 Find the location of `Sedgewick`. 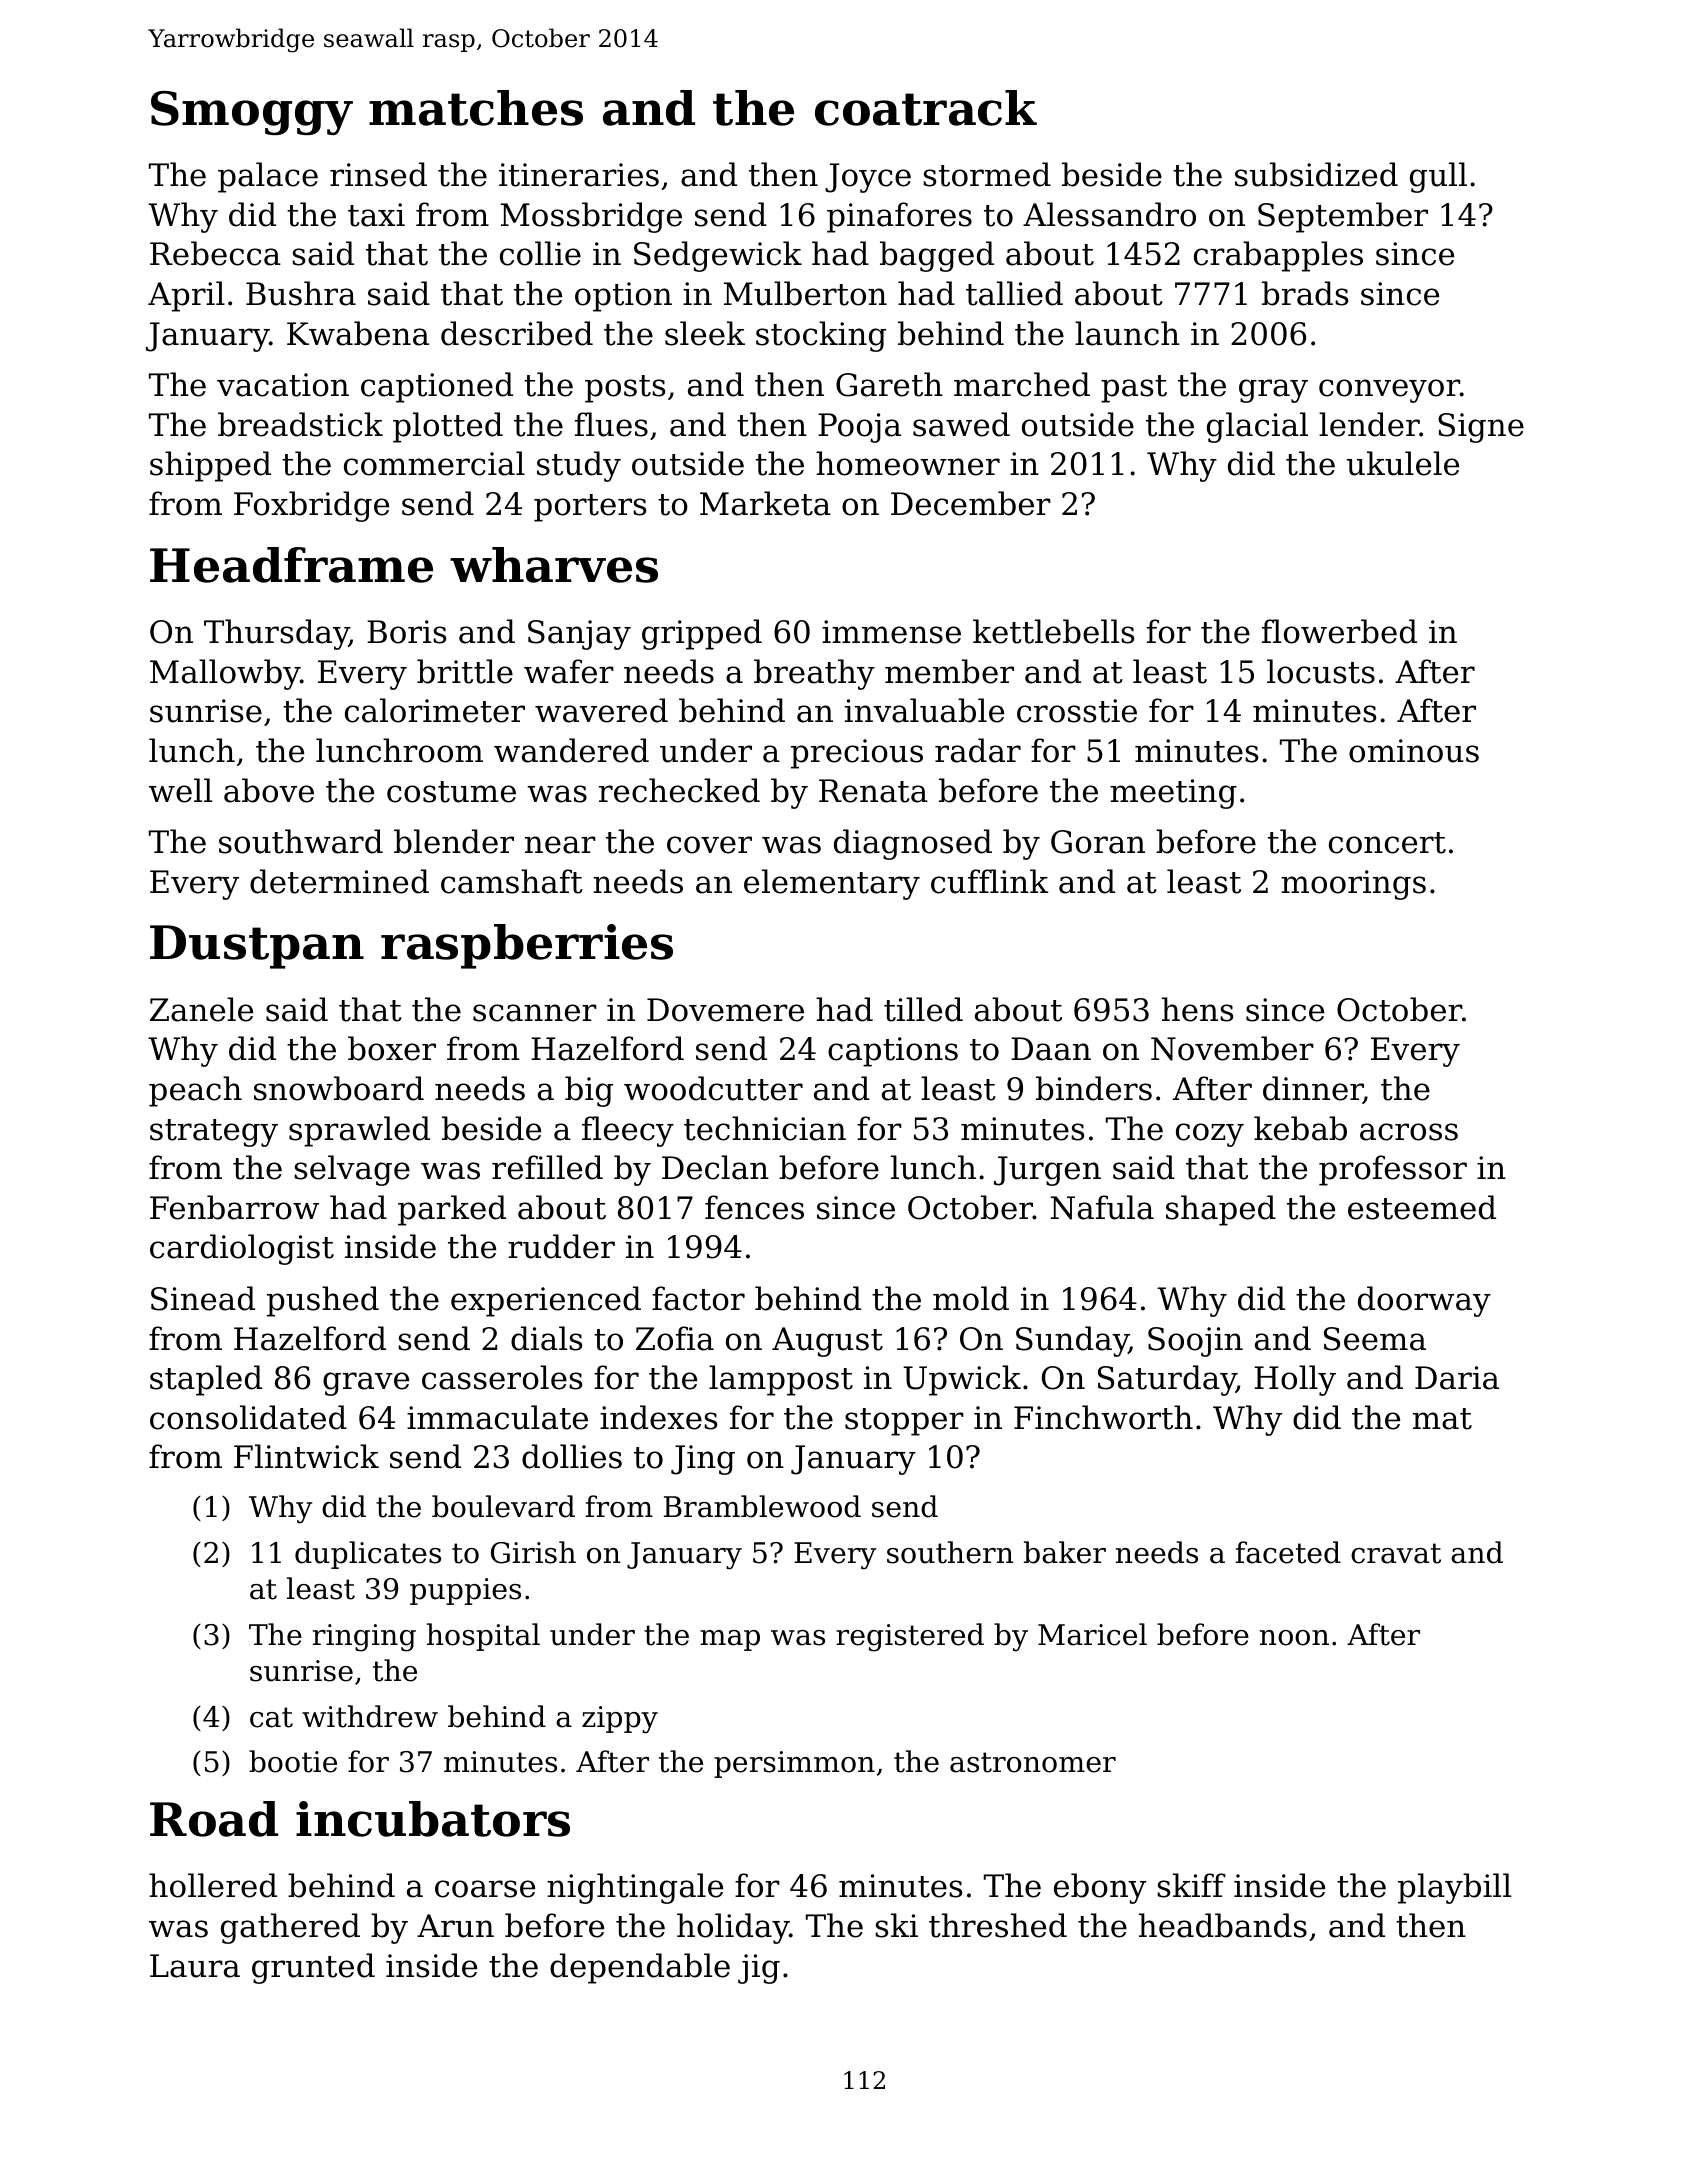

Sedgewick is located at coordinates (718, 256).
